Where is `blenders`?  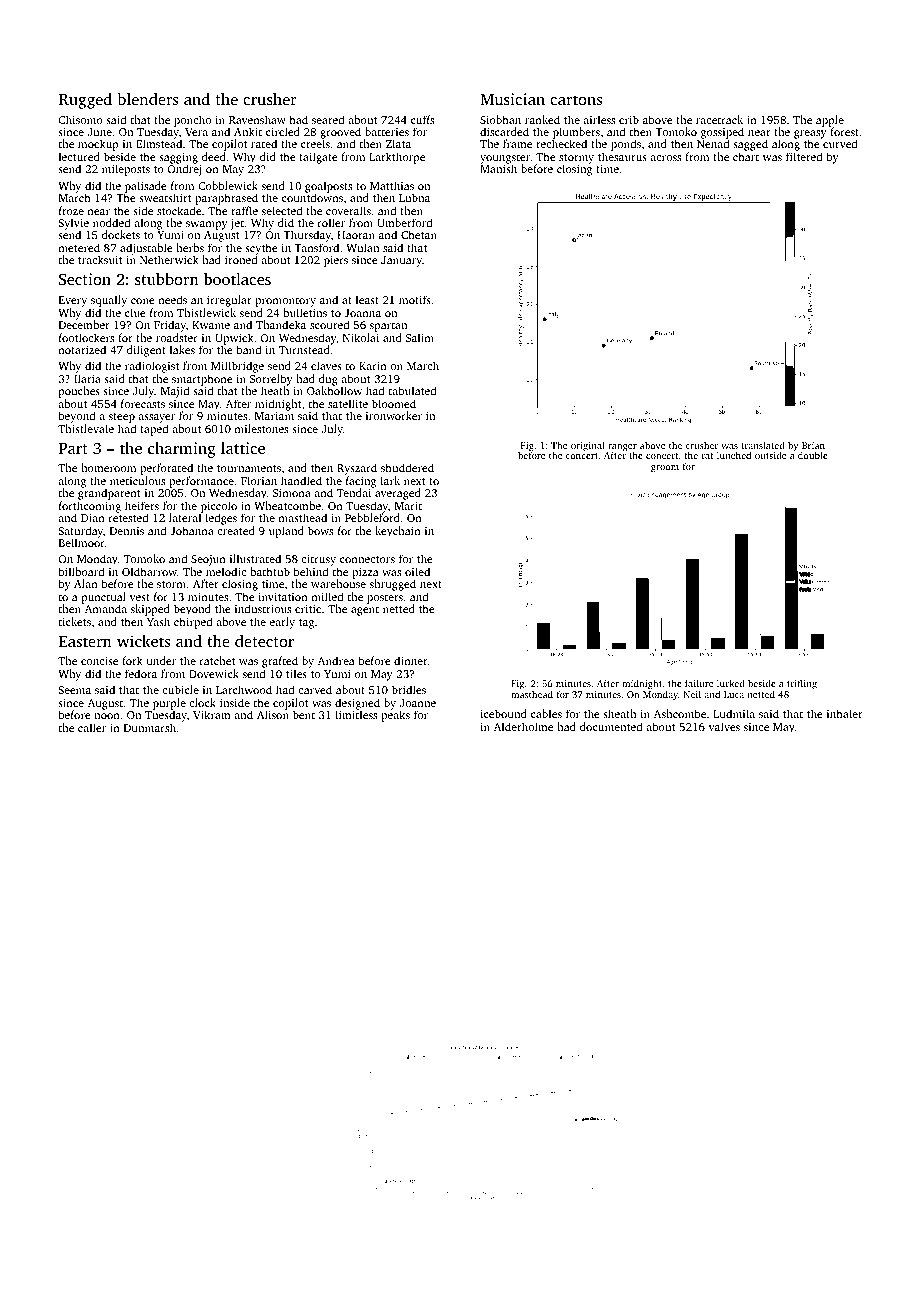 blenders is located at coordinates (147, 99).
